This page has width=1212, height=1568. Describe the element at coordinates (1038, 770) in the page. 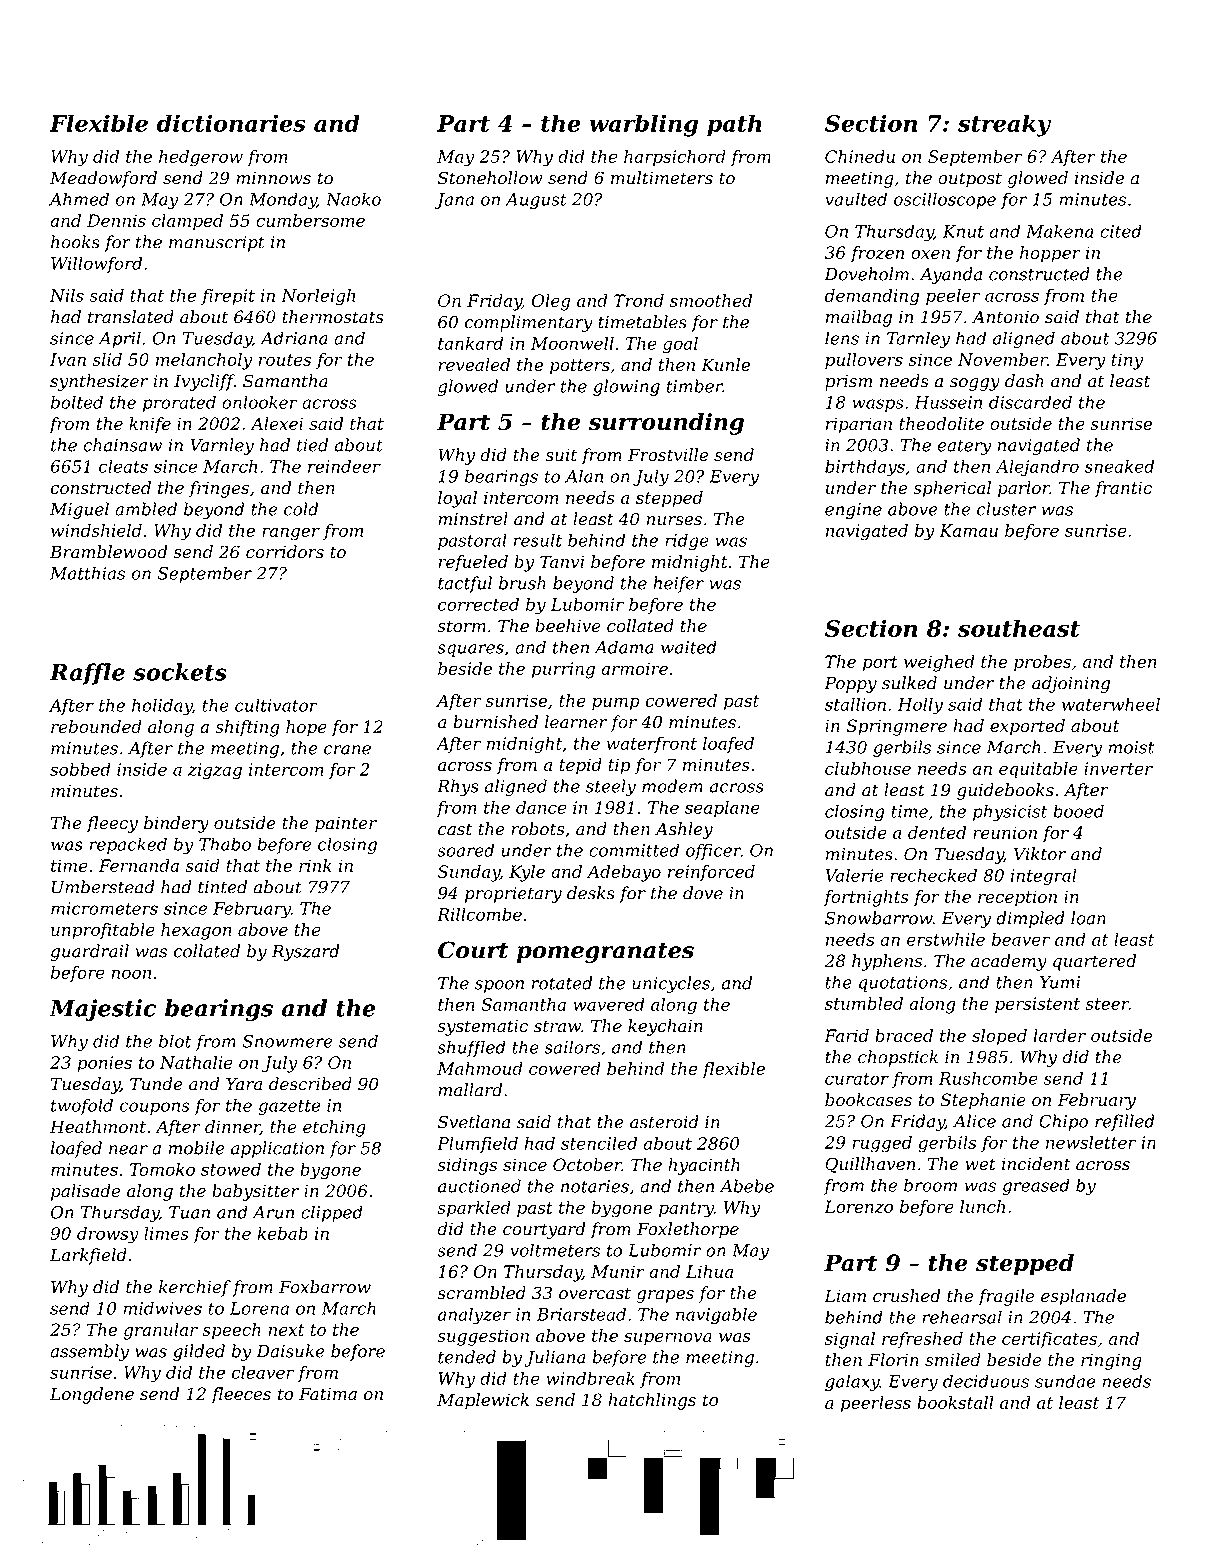

I see `equitable` at that location.
